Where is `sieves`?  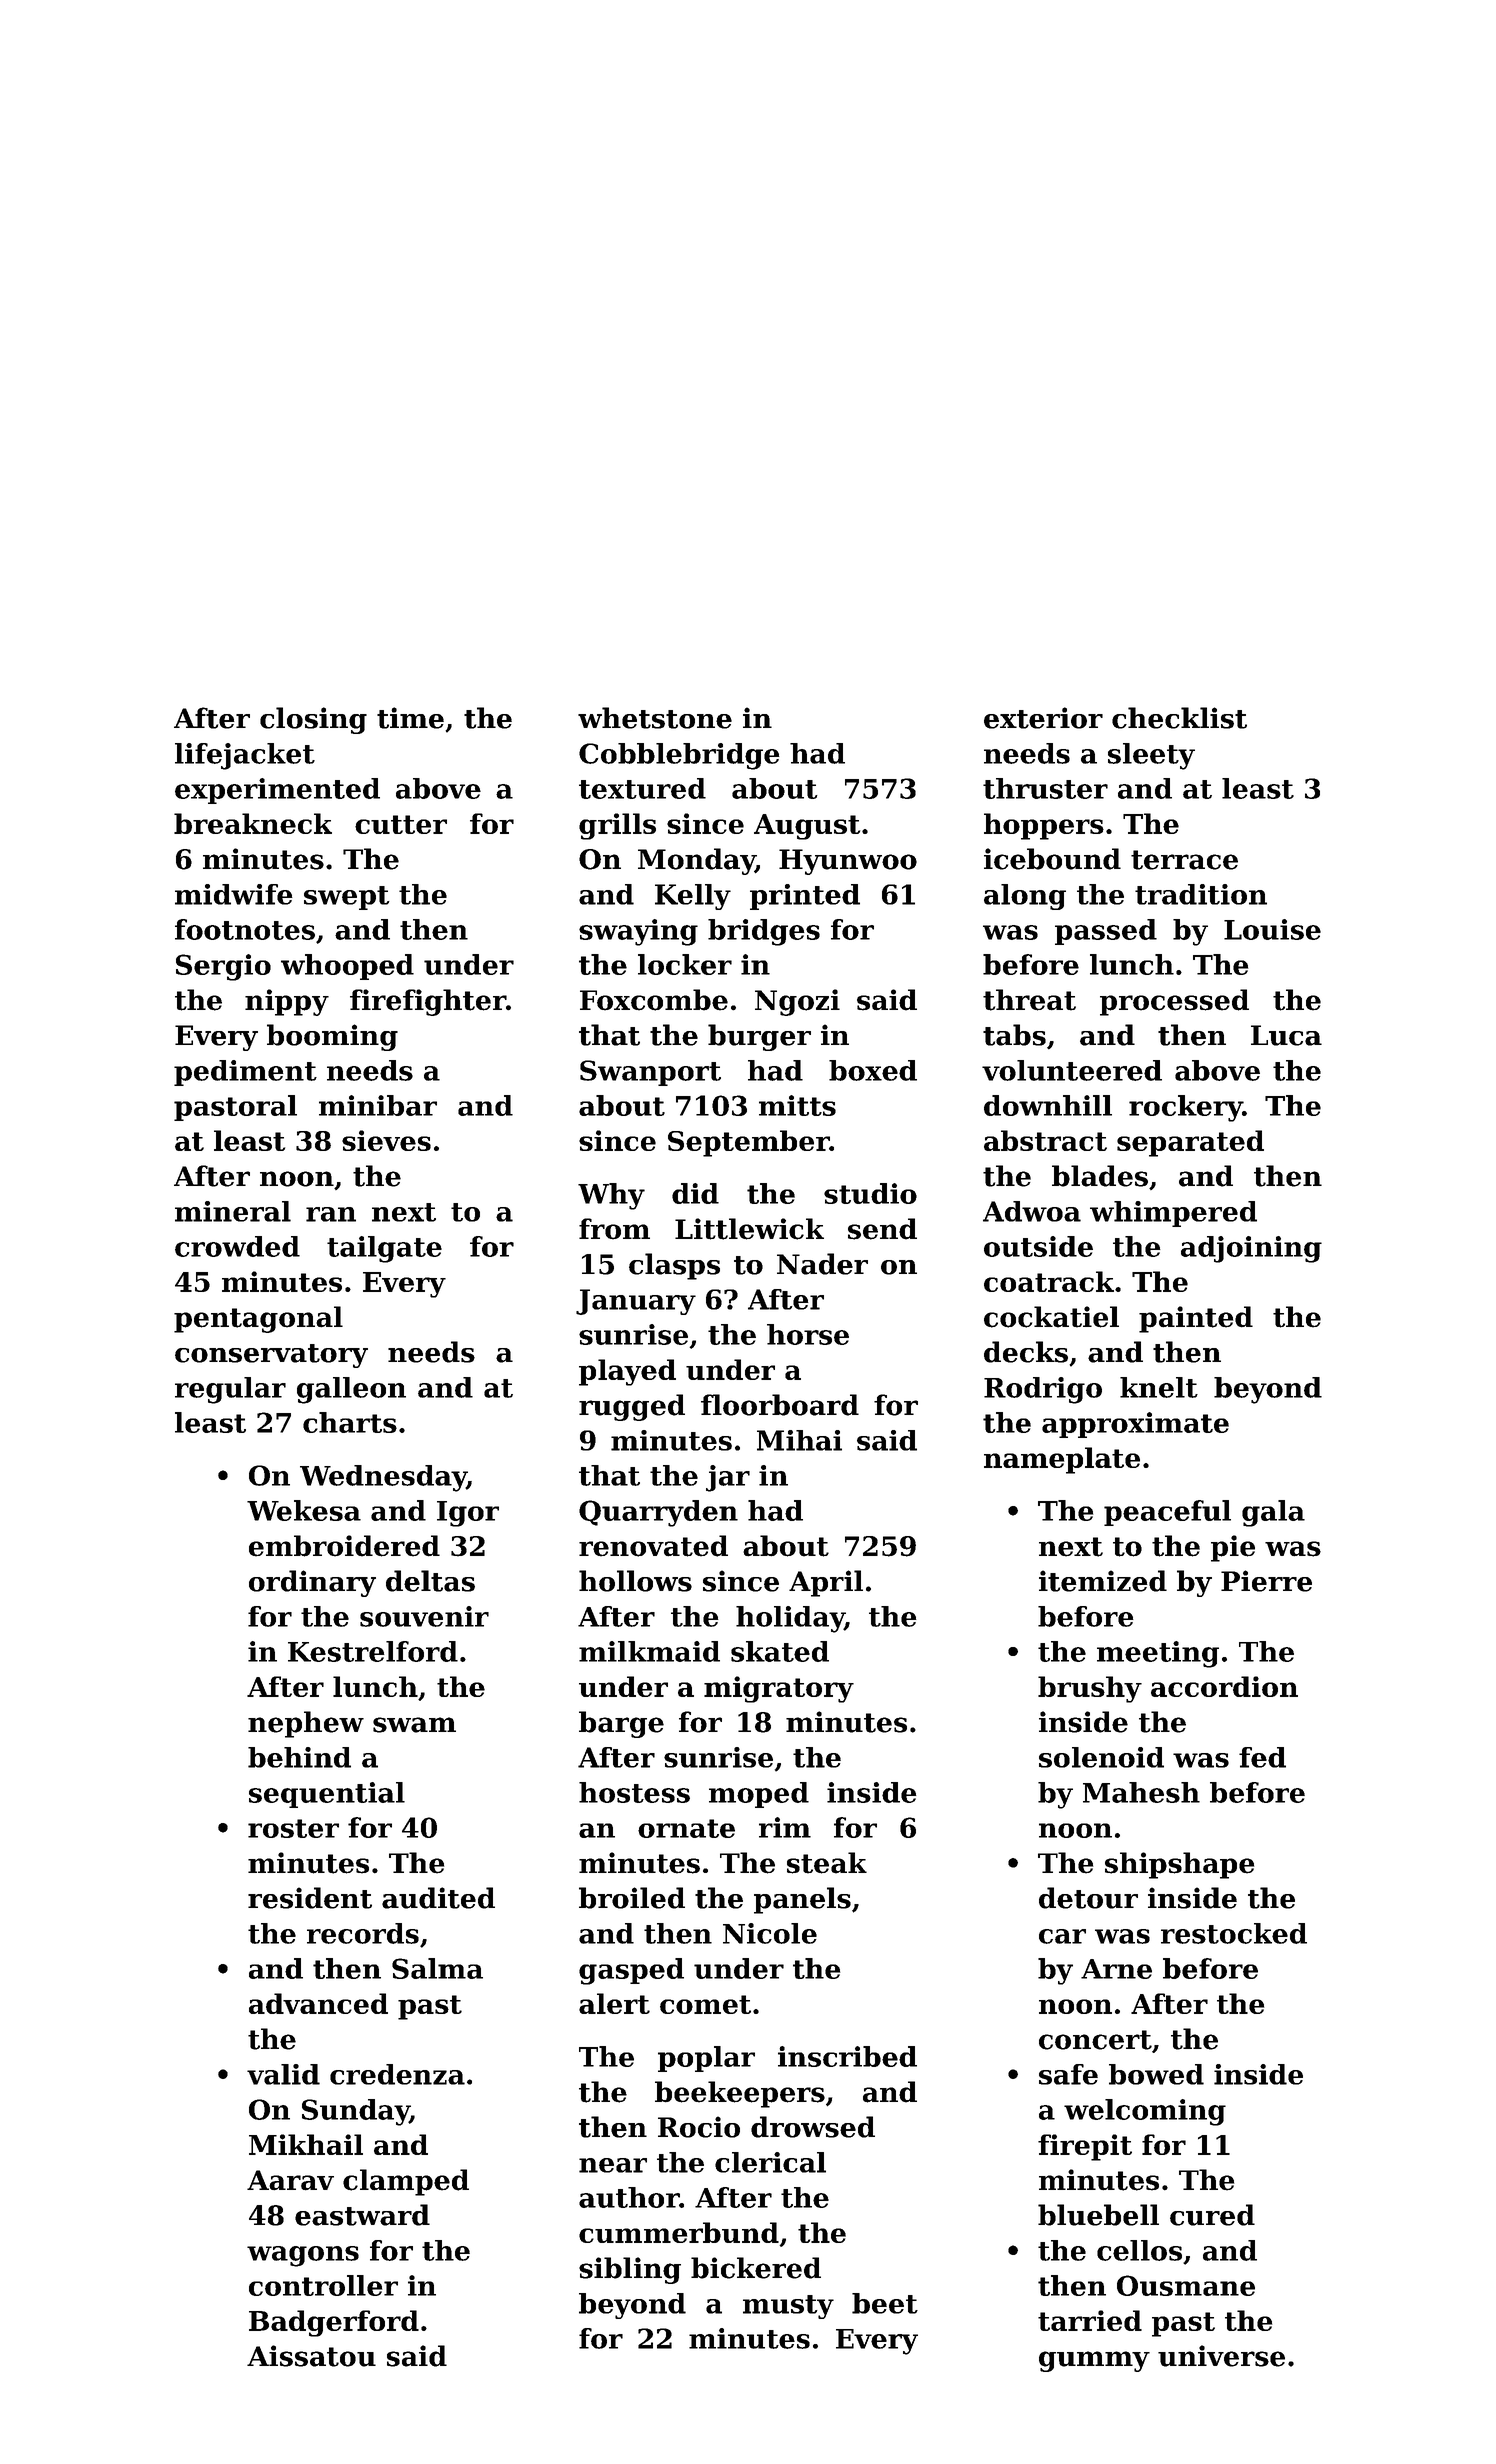 sieves is located at coordinates (386, 1140).
